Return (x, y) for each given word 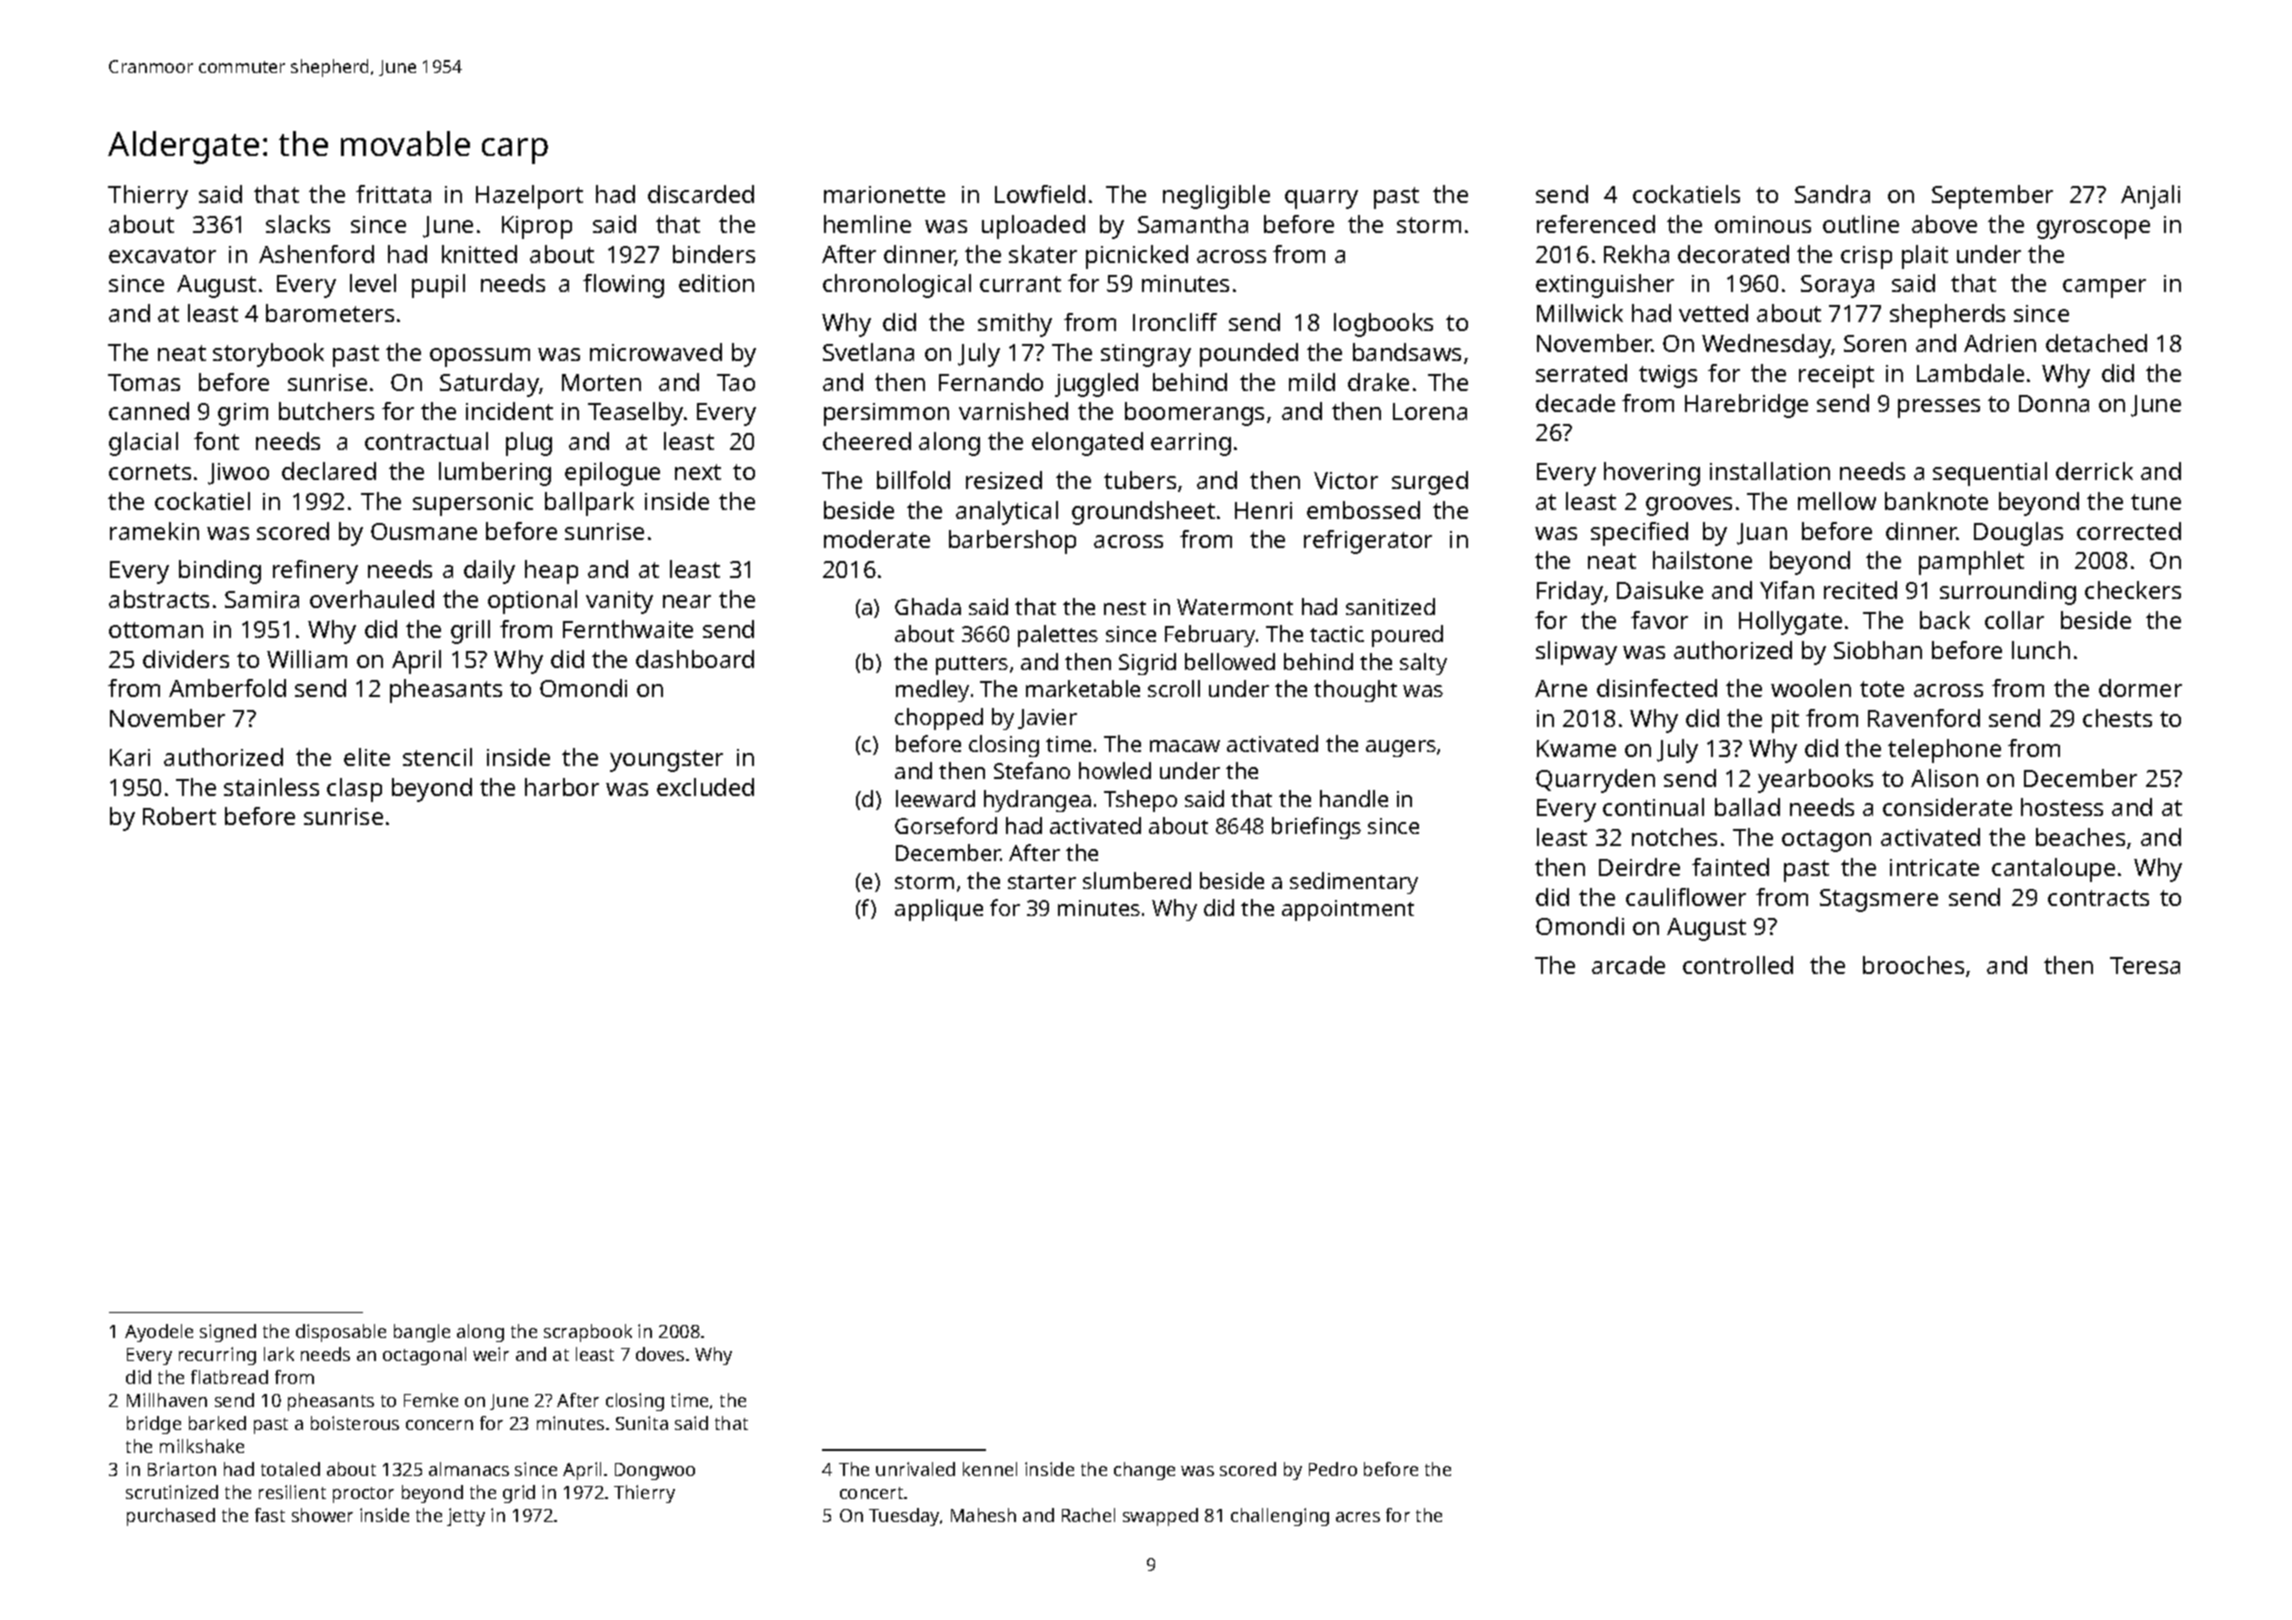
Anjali (2150, 197)
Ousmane (424, 531)
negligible (1216, 197)
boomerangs (1194, 414)
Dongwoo (655, 1471)
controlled (1738, 965)
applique (939, 910)
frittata (393, 194)
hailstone (1702, 560)
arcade (1628, 965)
